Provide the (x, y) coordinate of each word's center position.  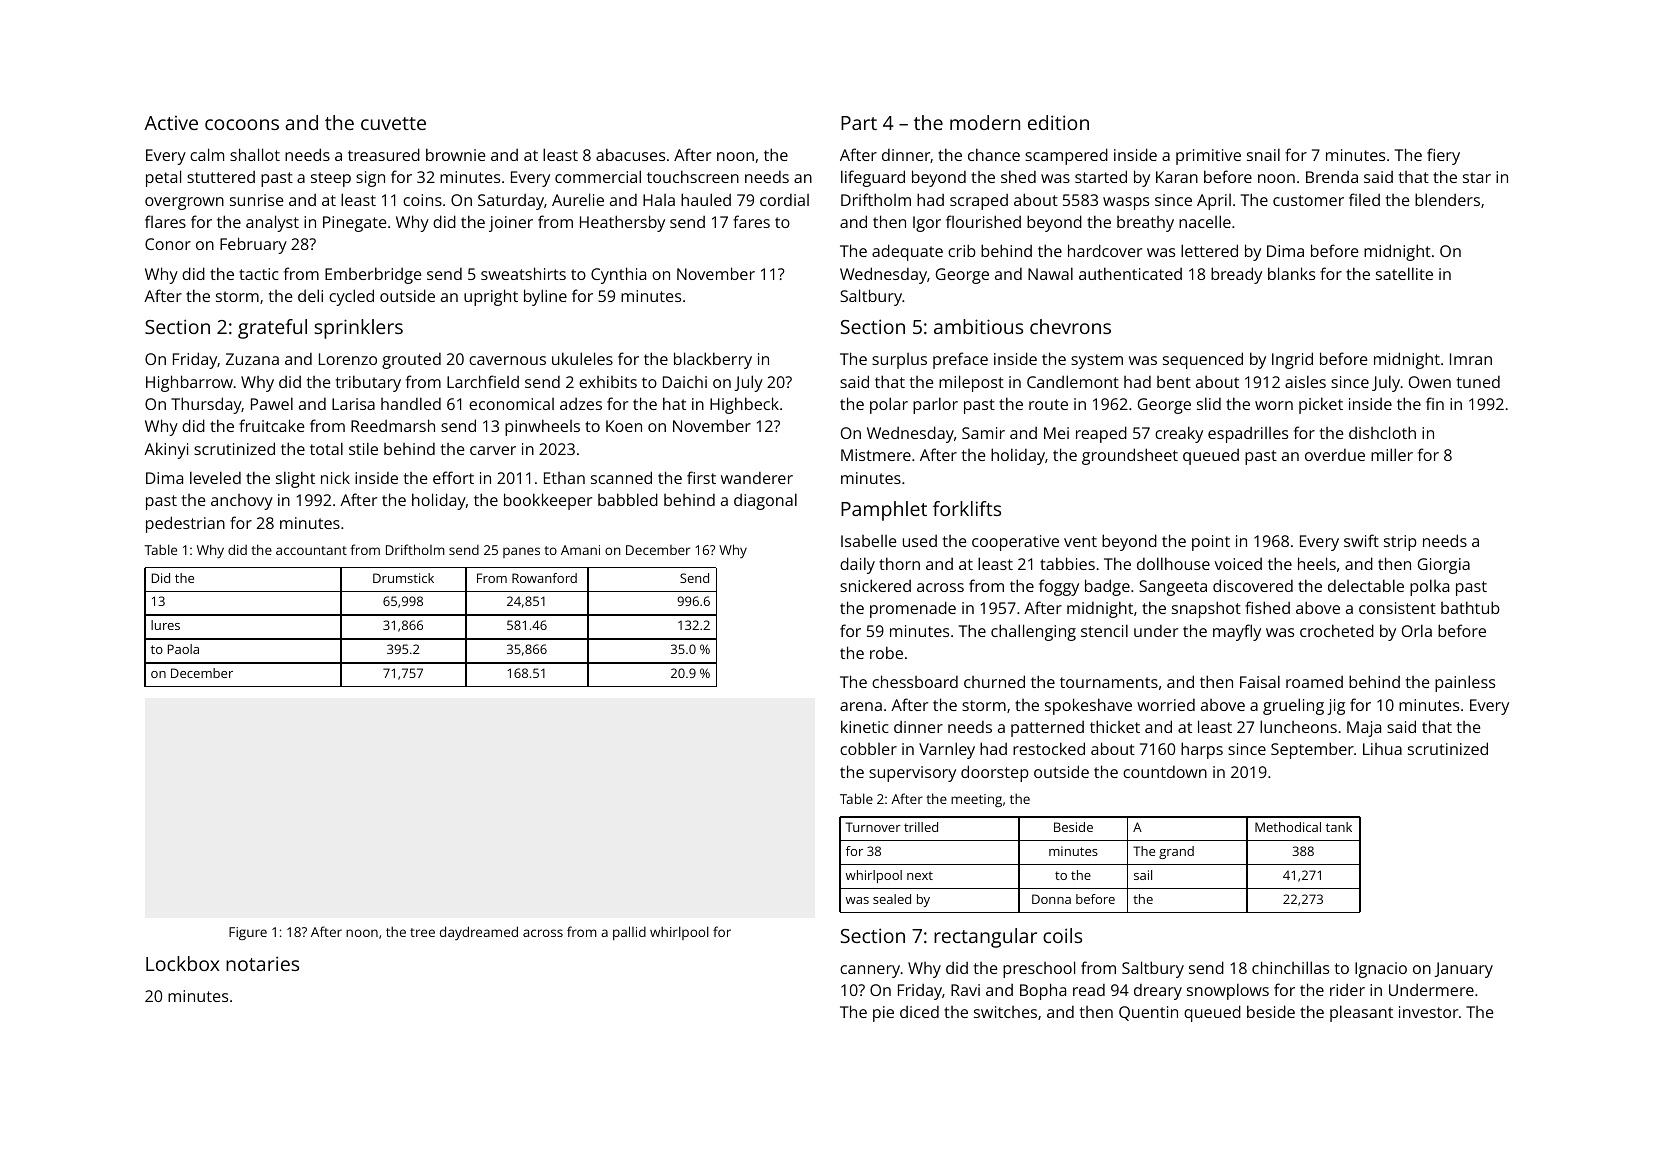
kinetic (865, 726)
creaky (1179, 434)
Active (171, 123)
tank (1339, 827)
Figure (248, 933)
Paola (183, 649)
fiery (1443, 156)
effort (453, 477)
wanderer (757, 478)
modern (985, 122)
